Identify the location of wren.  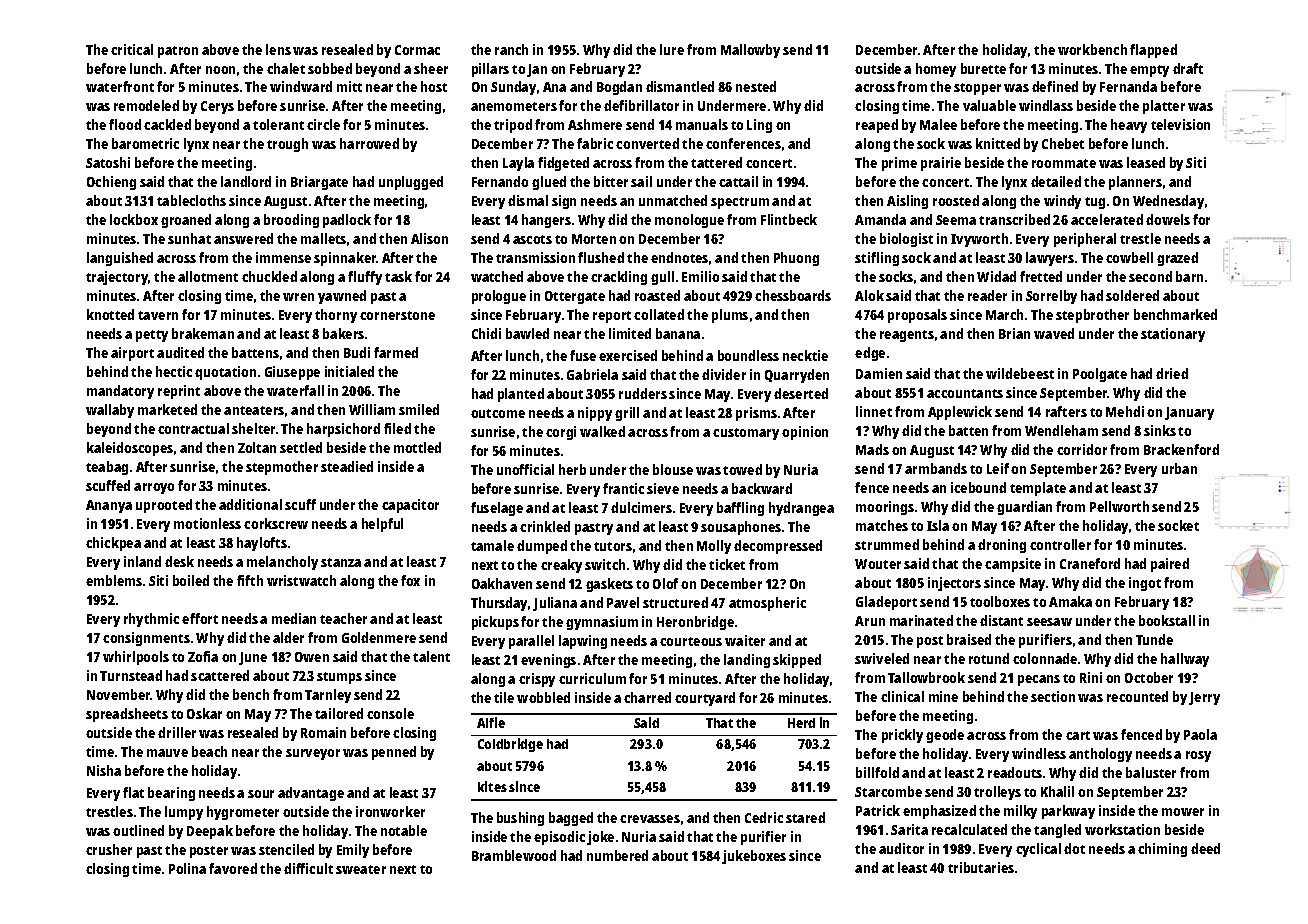
(298, 297).
